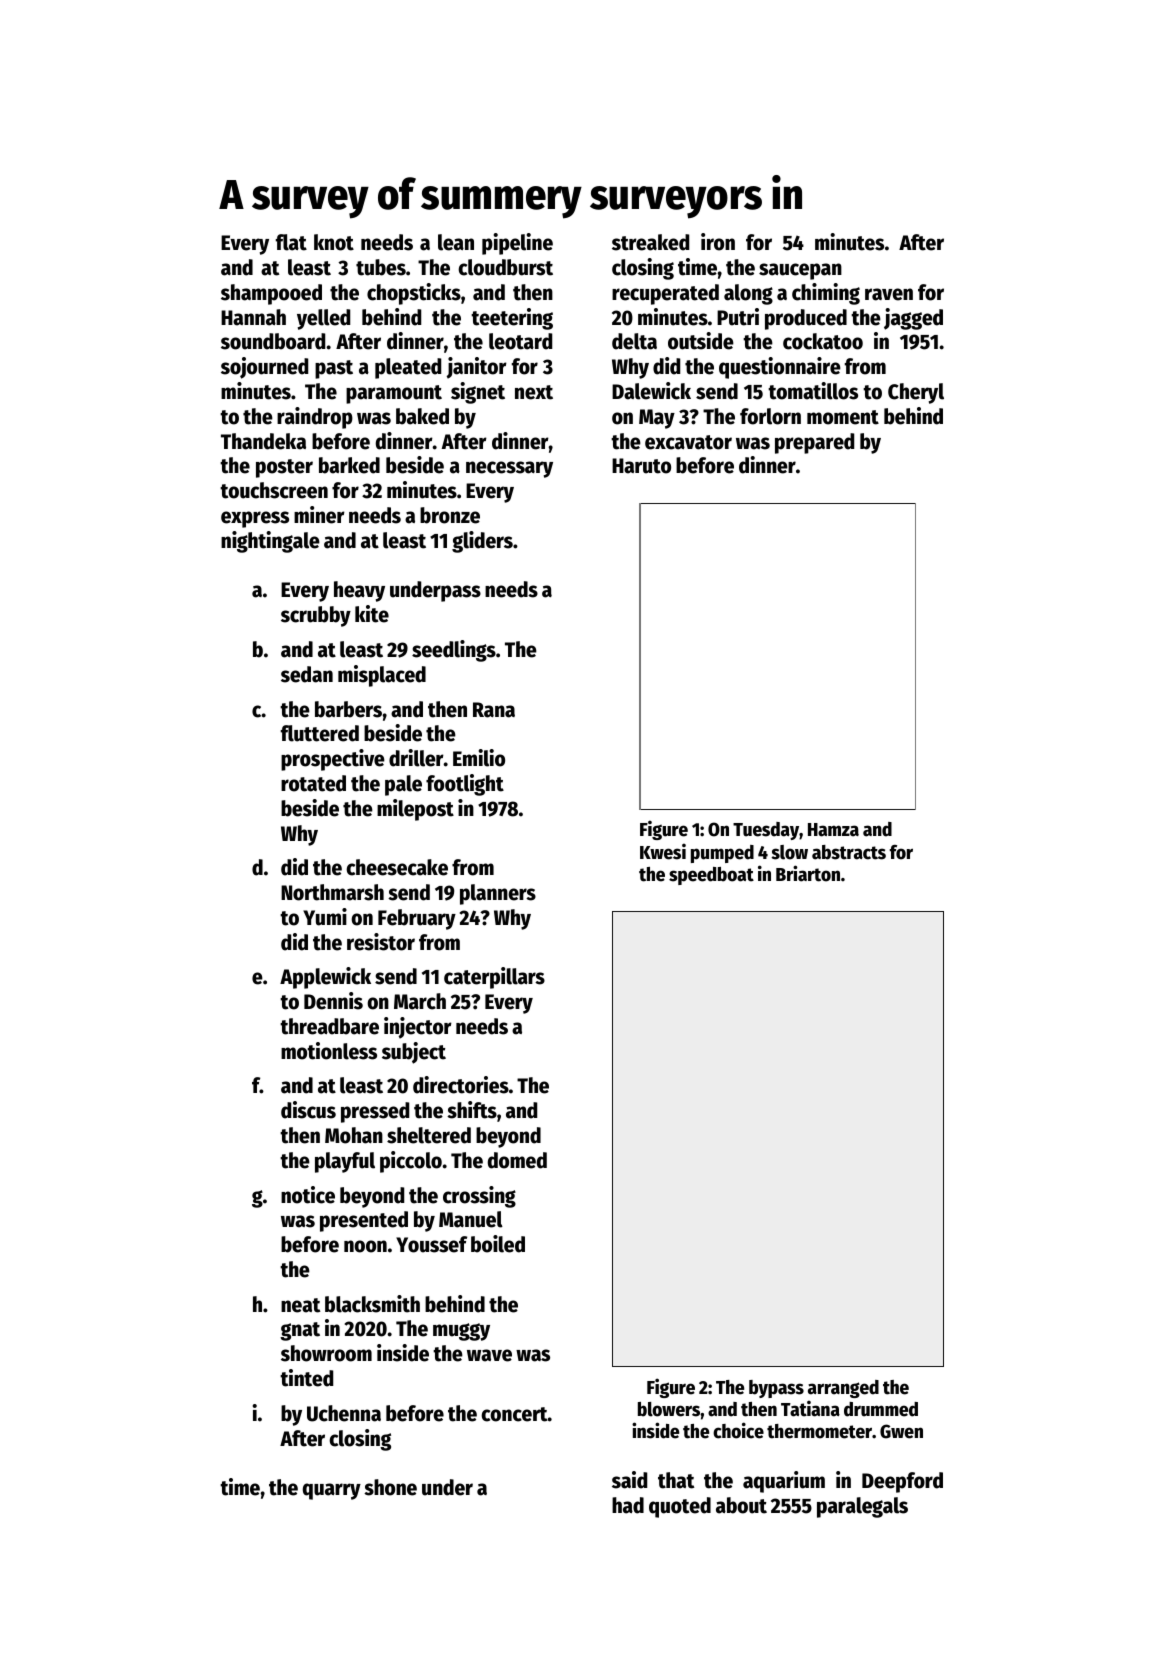 Image resolution: width=1165 pixels, height=1654 pixels. What do you see at coordinates (784, 1482) in the screenshot?
I see `aquarium` at bounding box center [784, 1482].
